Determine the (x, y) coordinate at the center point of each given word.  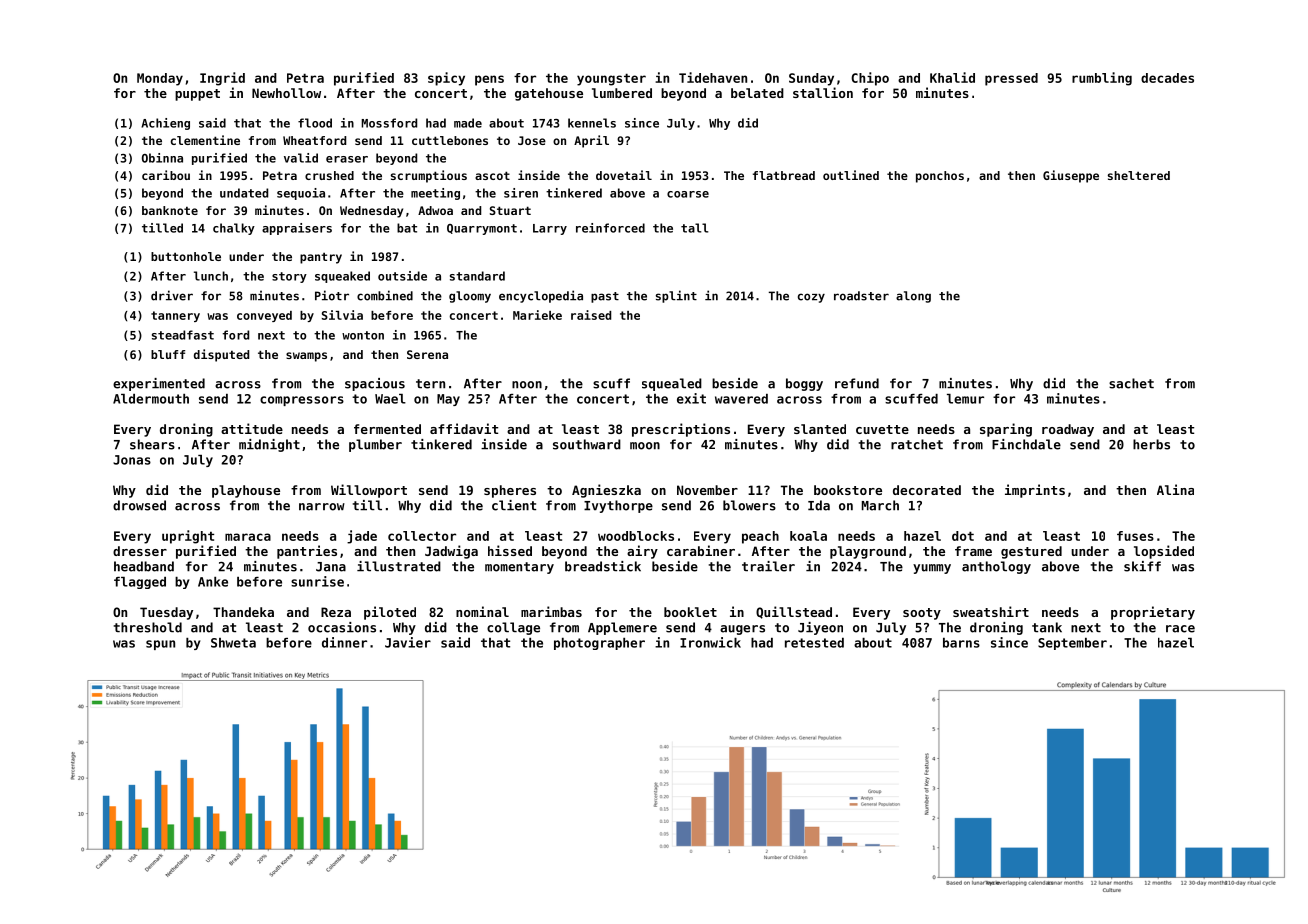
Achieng (165, 124)
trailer (768, 566)
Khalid (952, 77)
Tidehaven (713, 77)
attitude (252, 428)
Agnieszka (606, 491)
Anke (213, 582)
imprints (1035, 491)
